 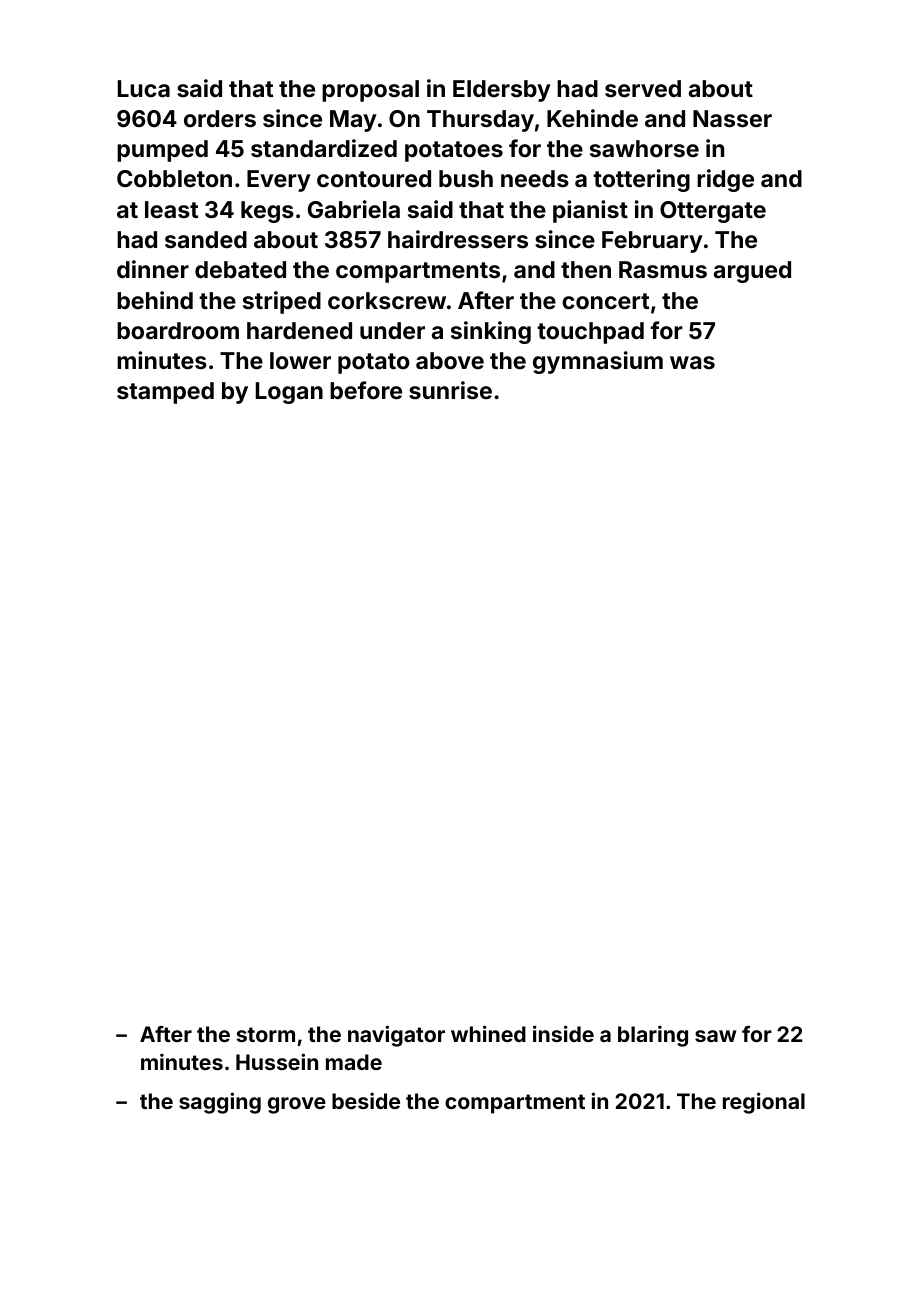 I want to click on storm, so click(x=266, y=1034).
